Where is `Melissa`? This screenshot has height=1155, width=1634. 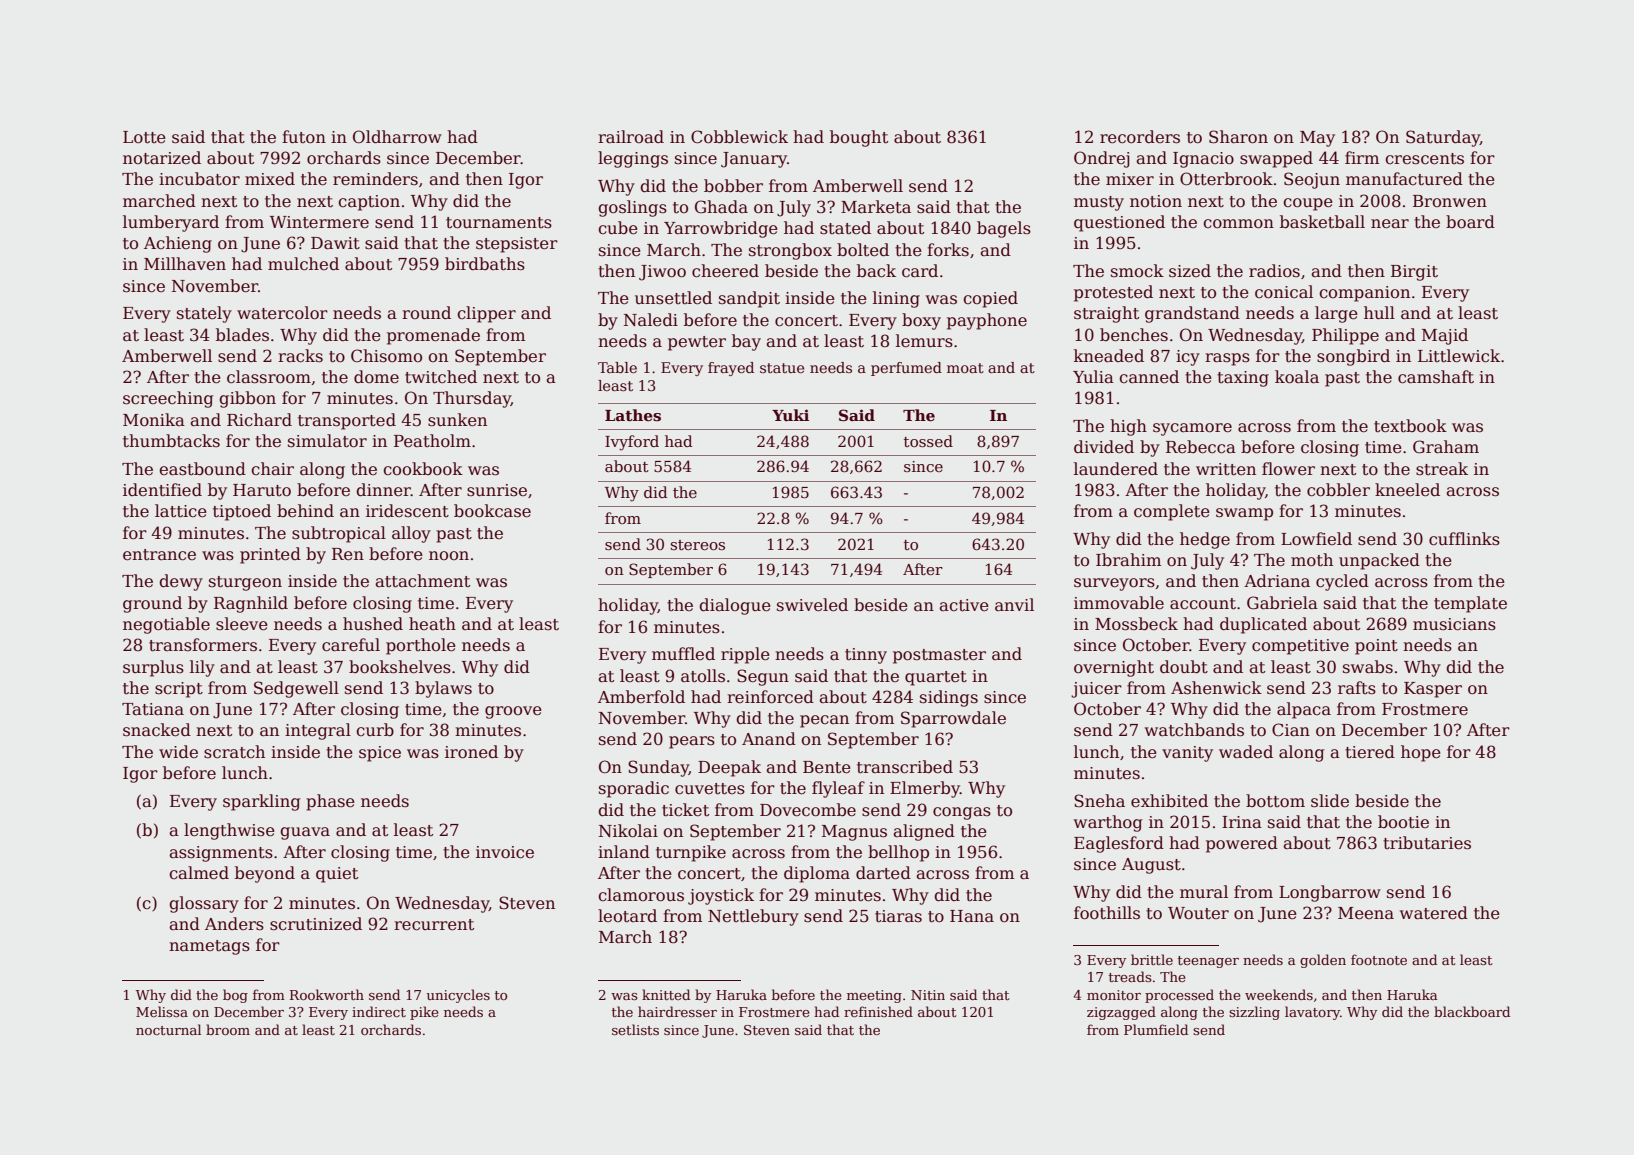
Melissa is located at coordinates (162, 1011).
